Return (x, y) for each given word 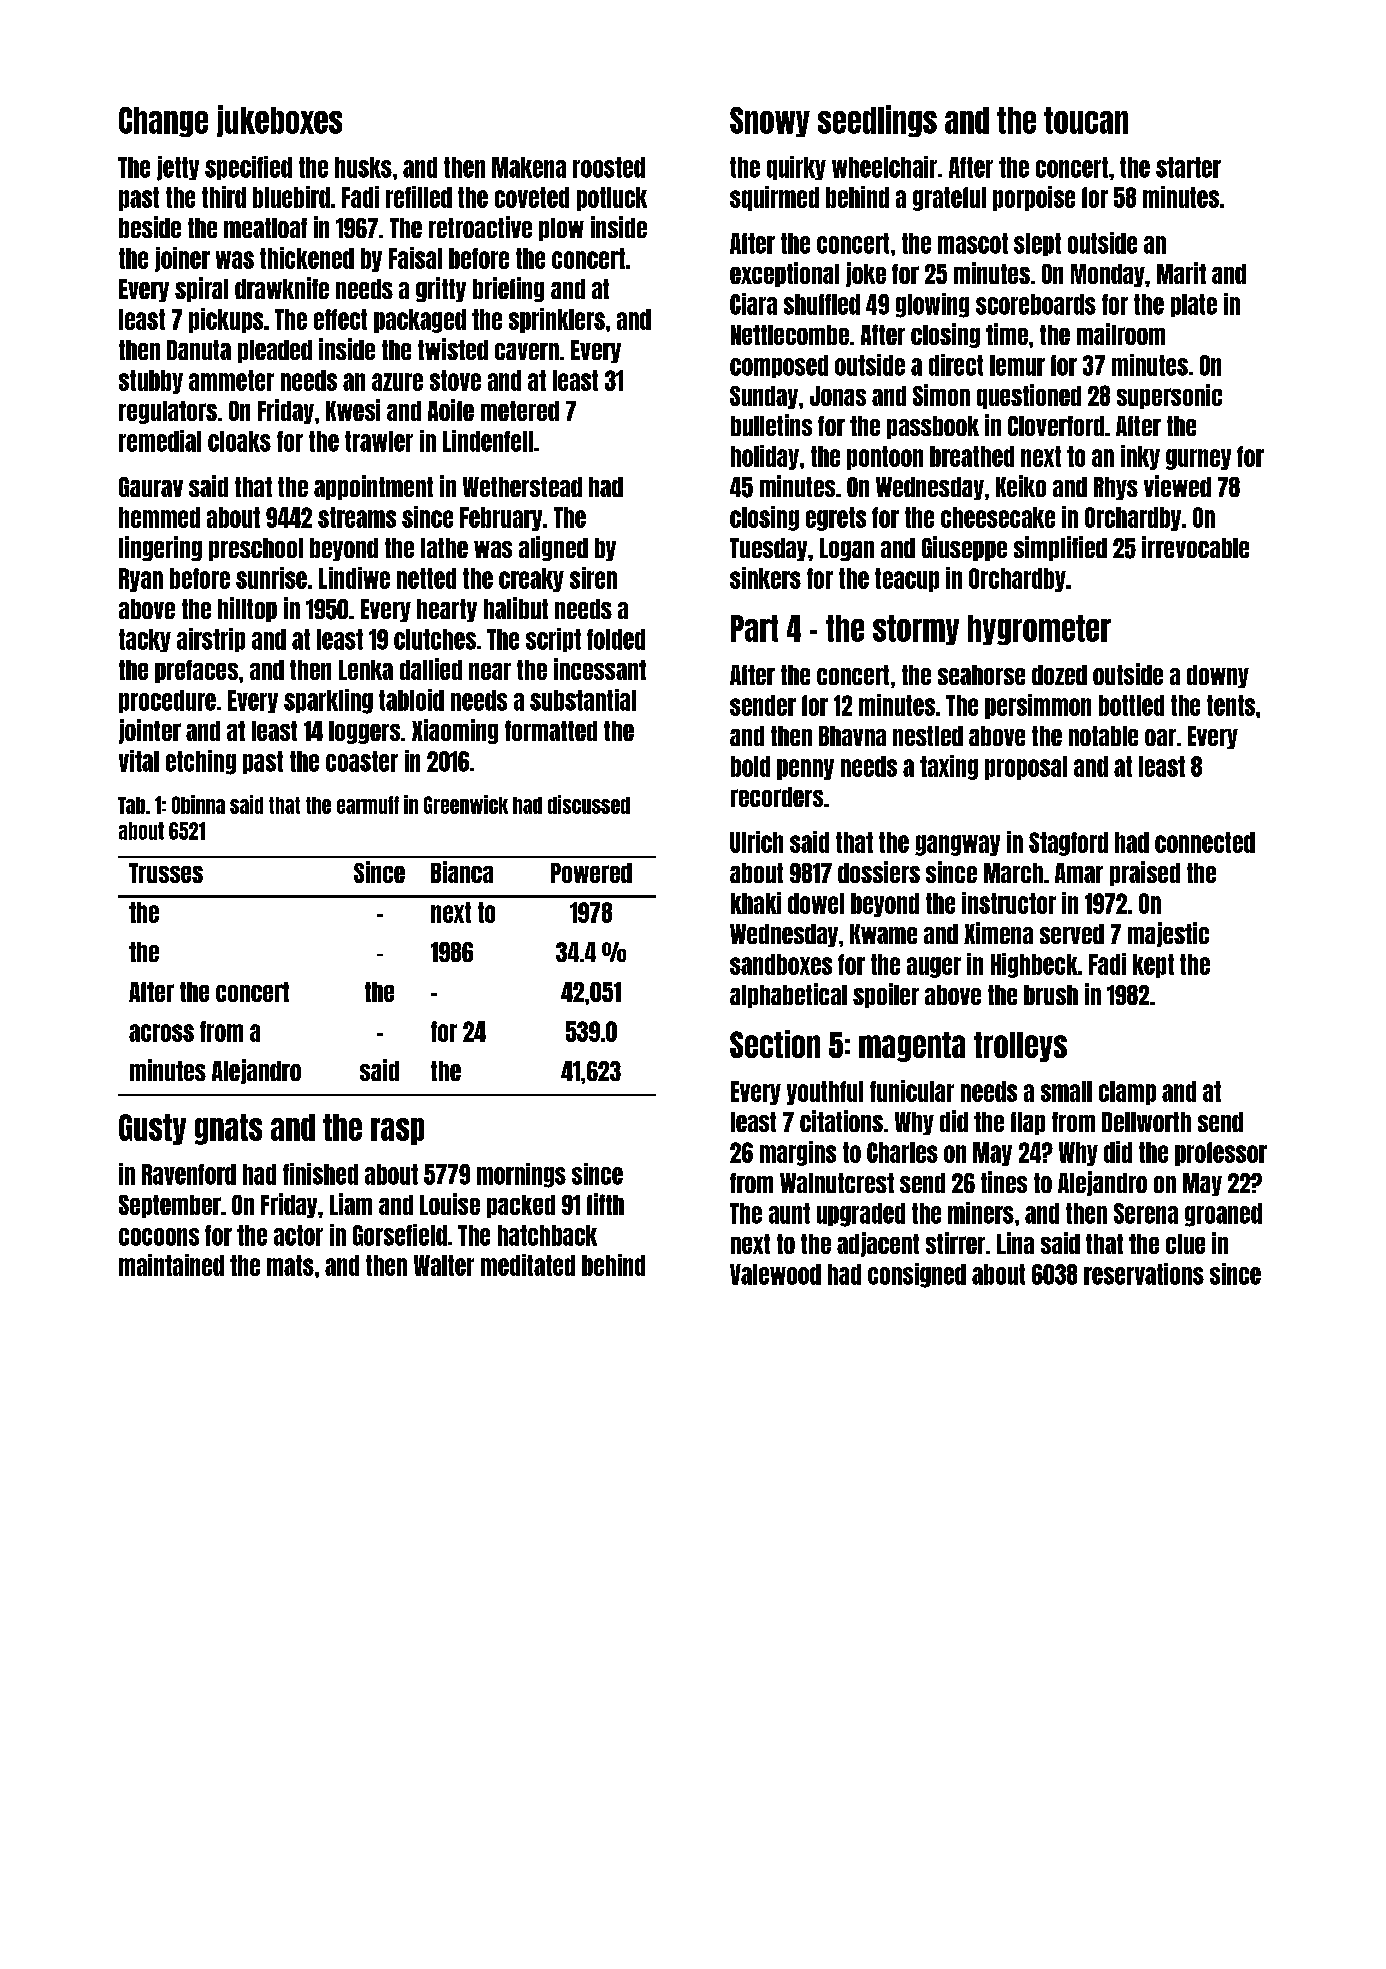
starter (1188, 167)
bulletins (771, 425)
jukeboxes (279, 121)
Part (754, 628)
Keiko (1021, 486)
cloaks (239, 441)
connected (1205, 842)
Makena (529, 167)
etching (201, 762)
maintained (171, 1265)
